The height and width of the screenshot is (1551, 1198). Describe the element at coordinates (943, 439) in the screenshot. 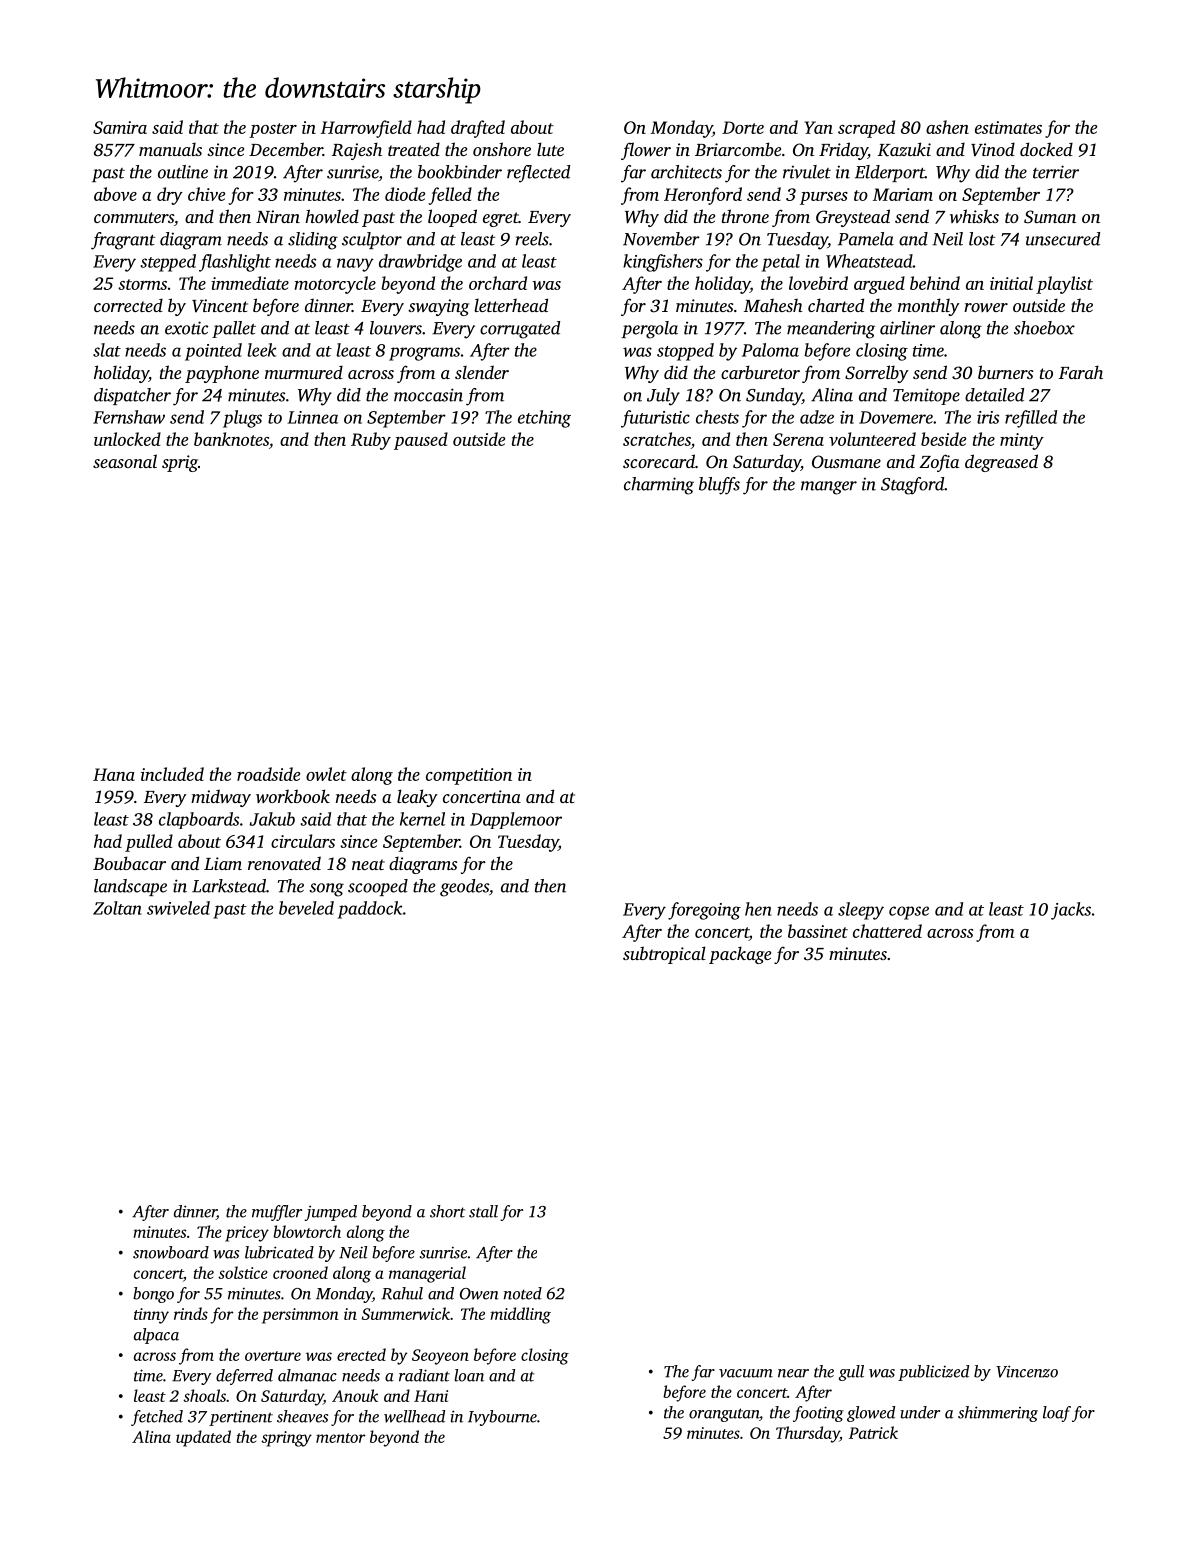

I see `beside` at that location.
